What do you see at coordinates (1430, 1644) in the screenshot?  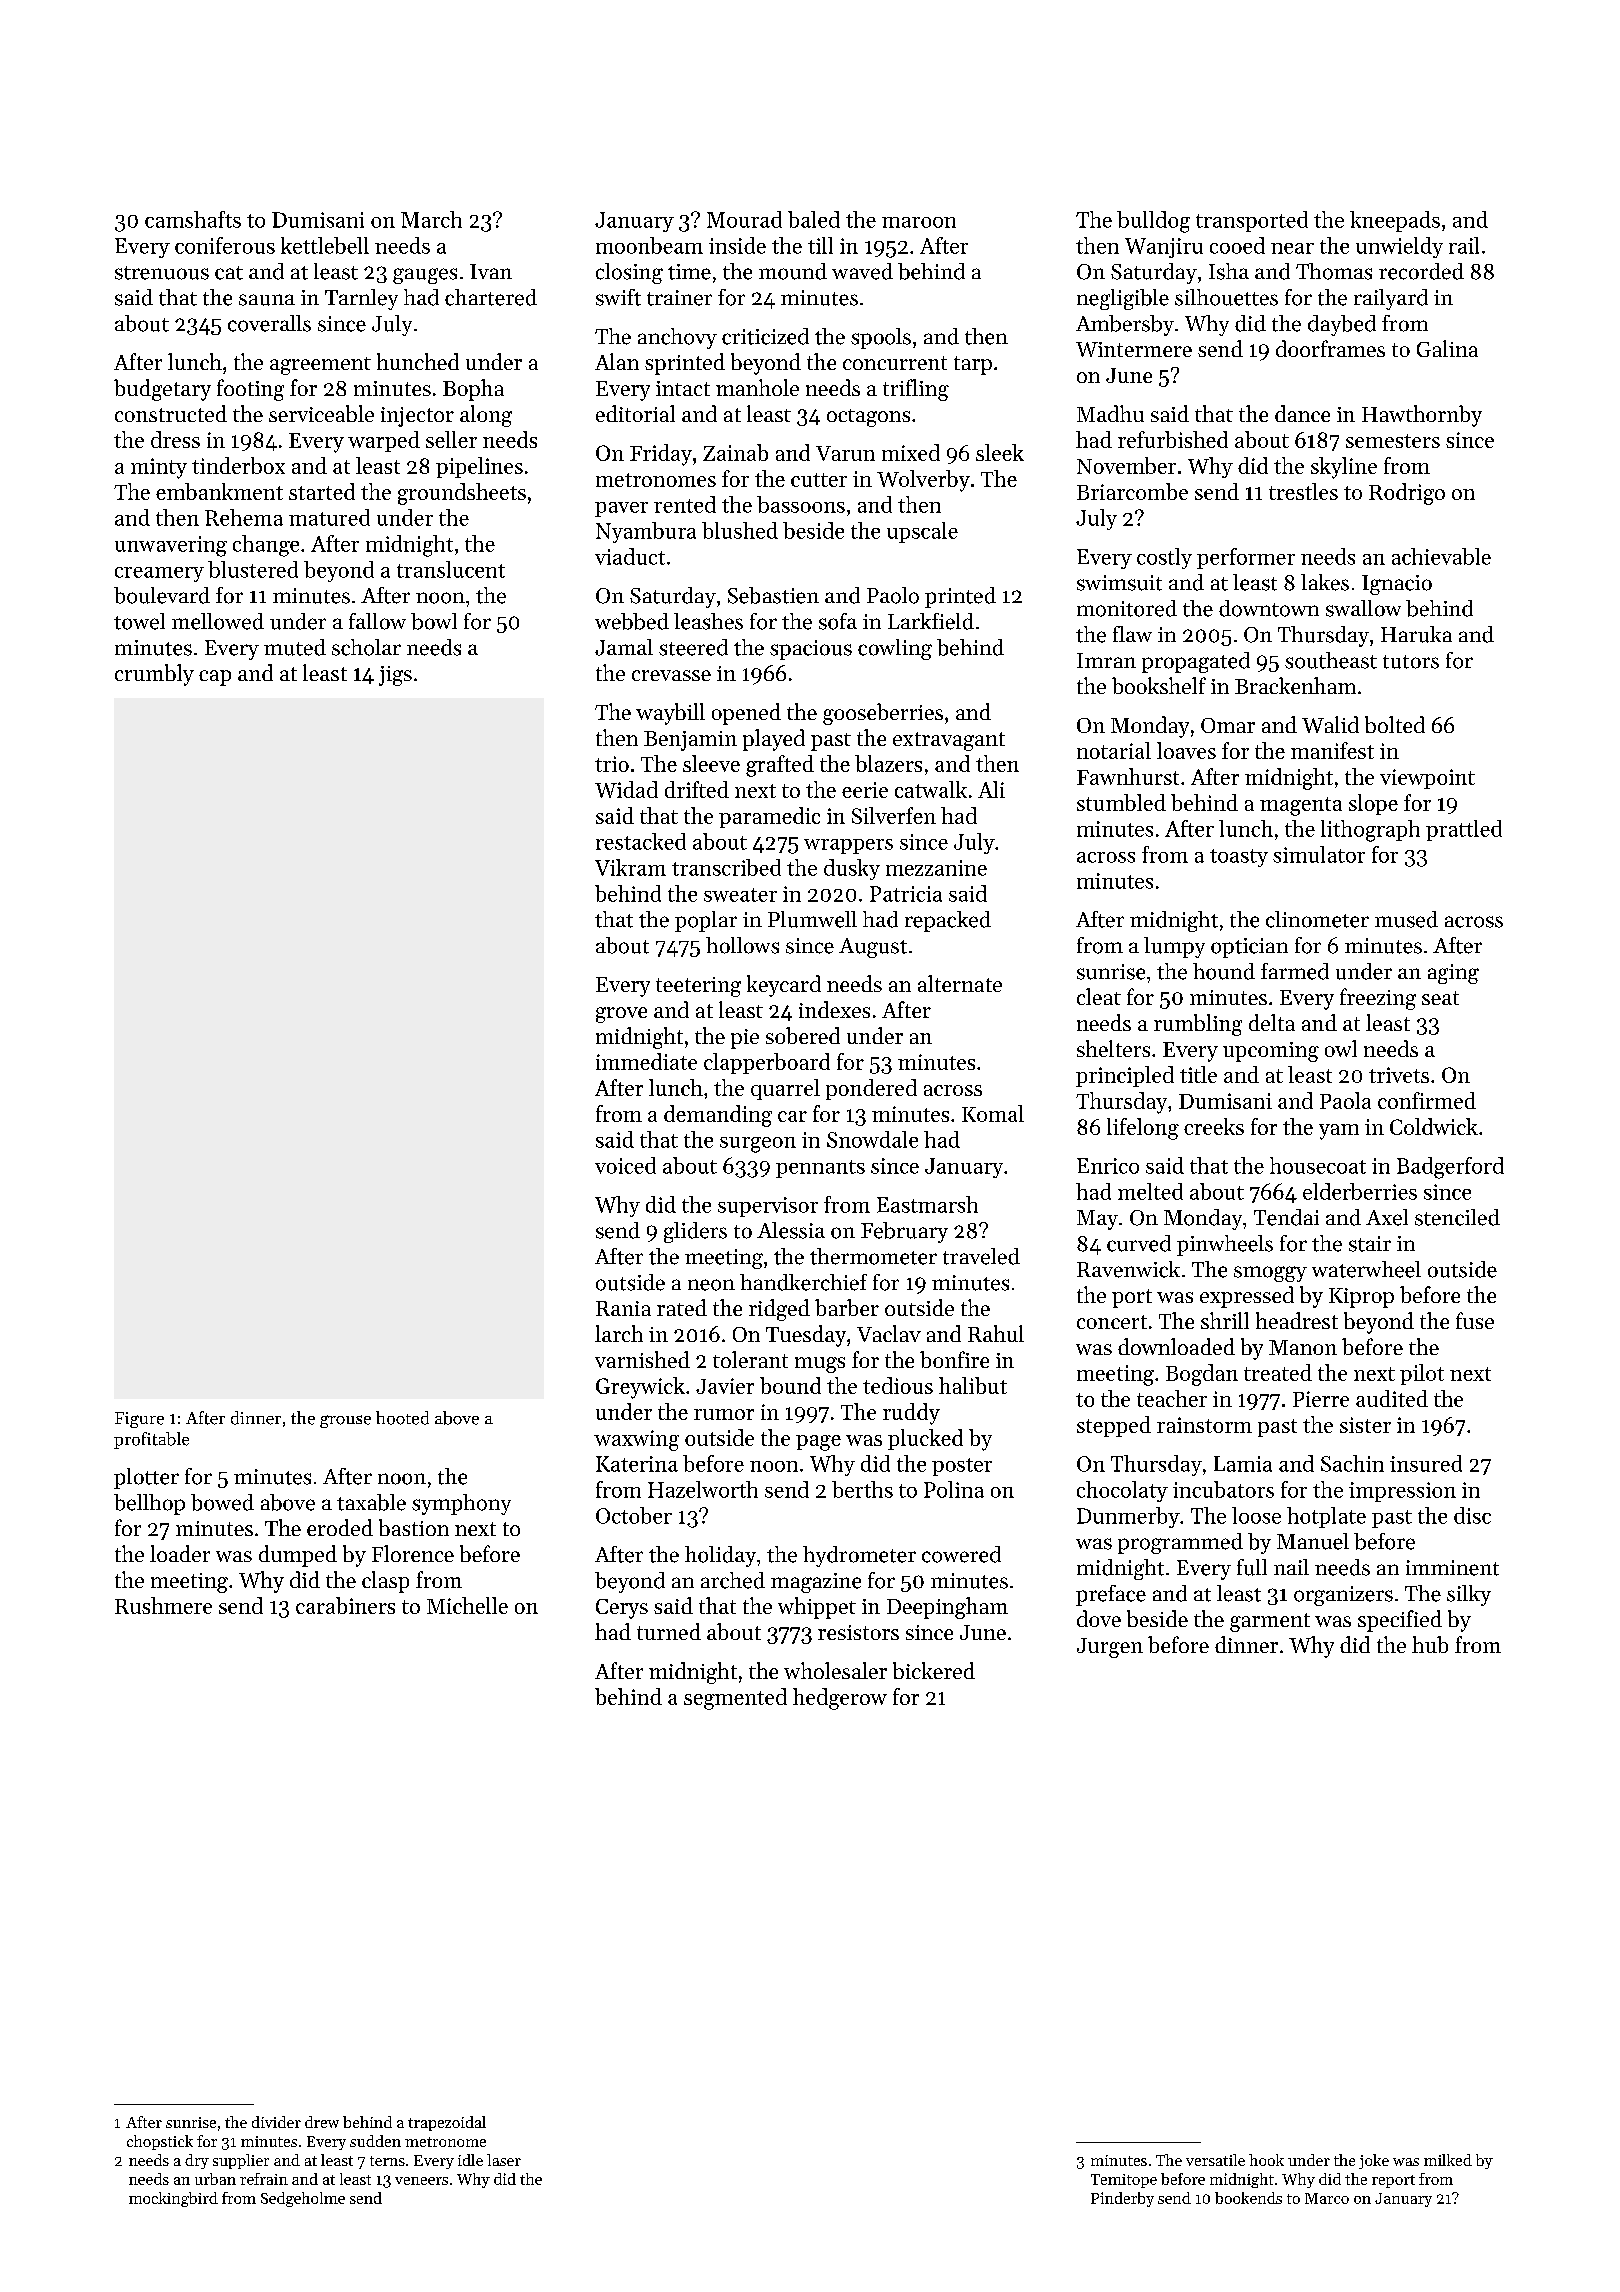 I see `hub` at bounding box center [1430, 1644].
